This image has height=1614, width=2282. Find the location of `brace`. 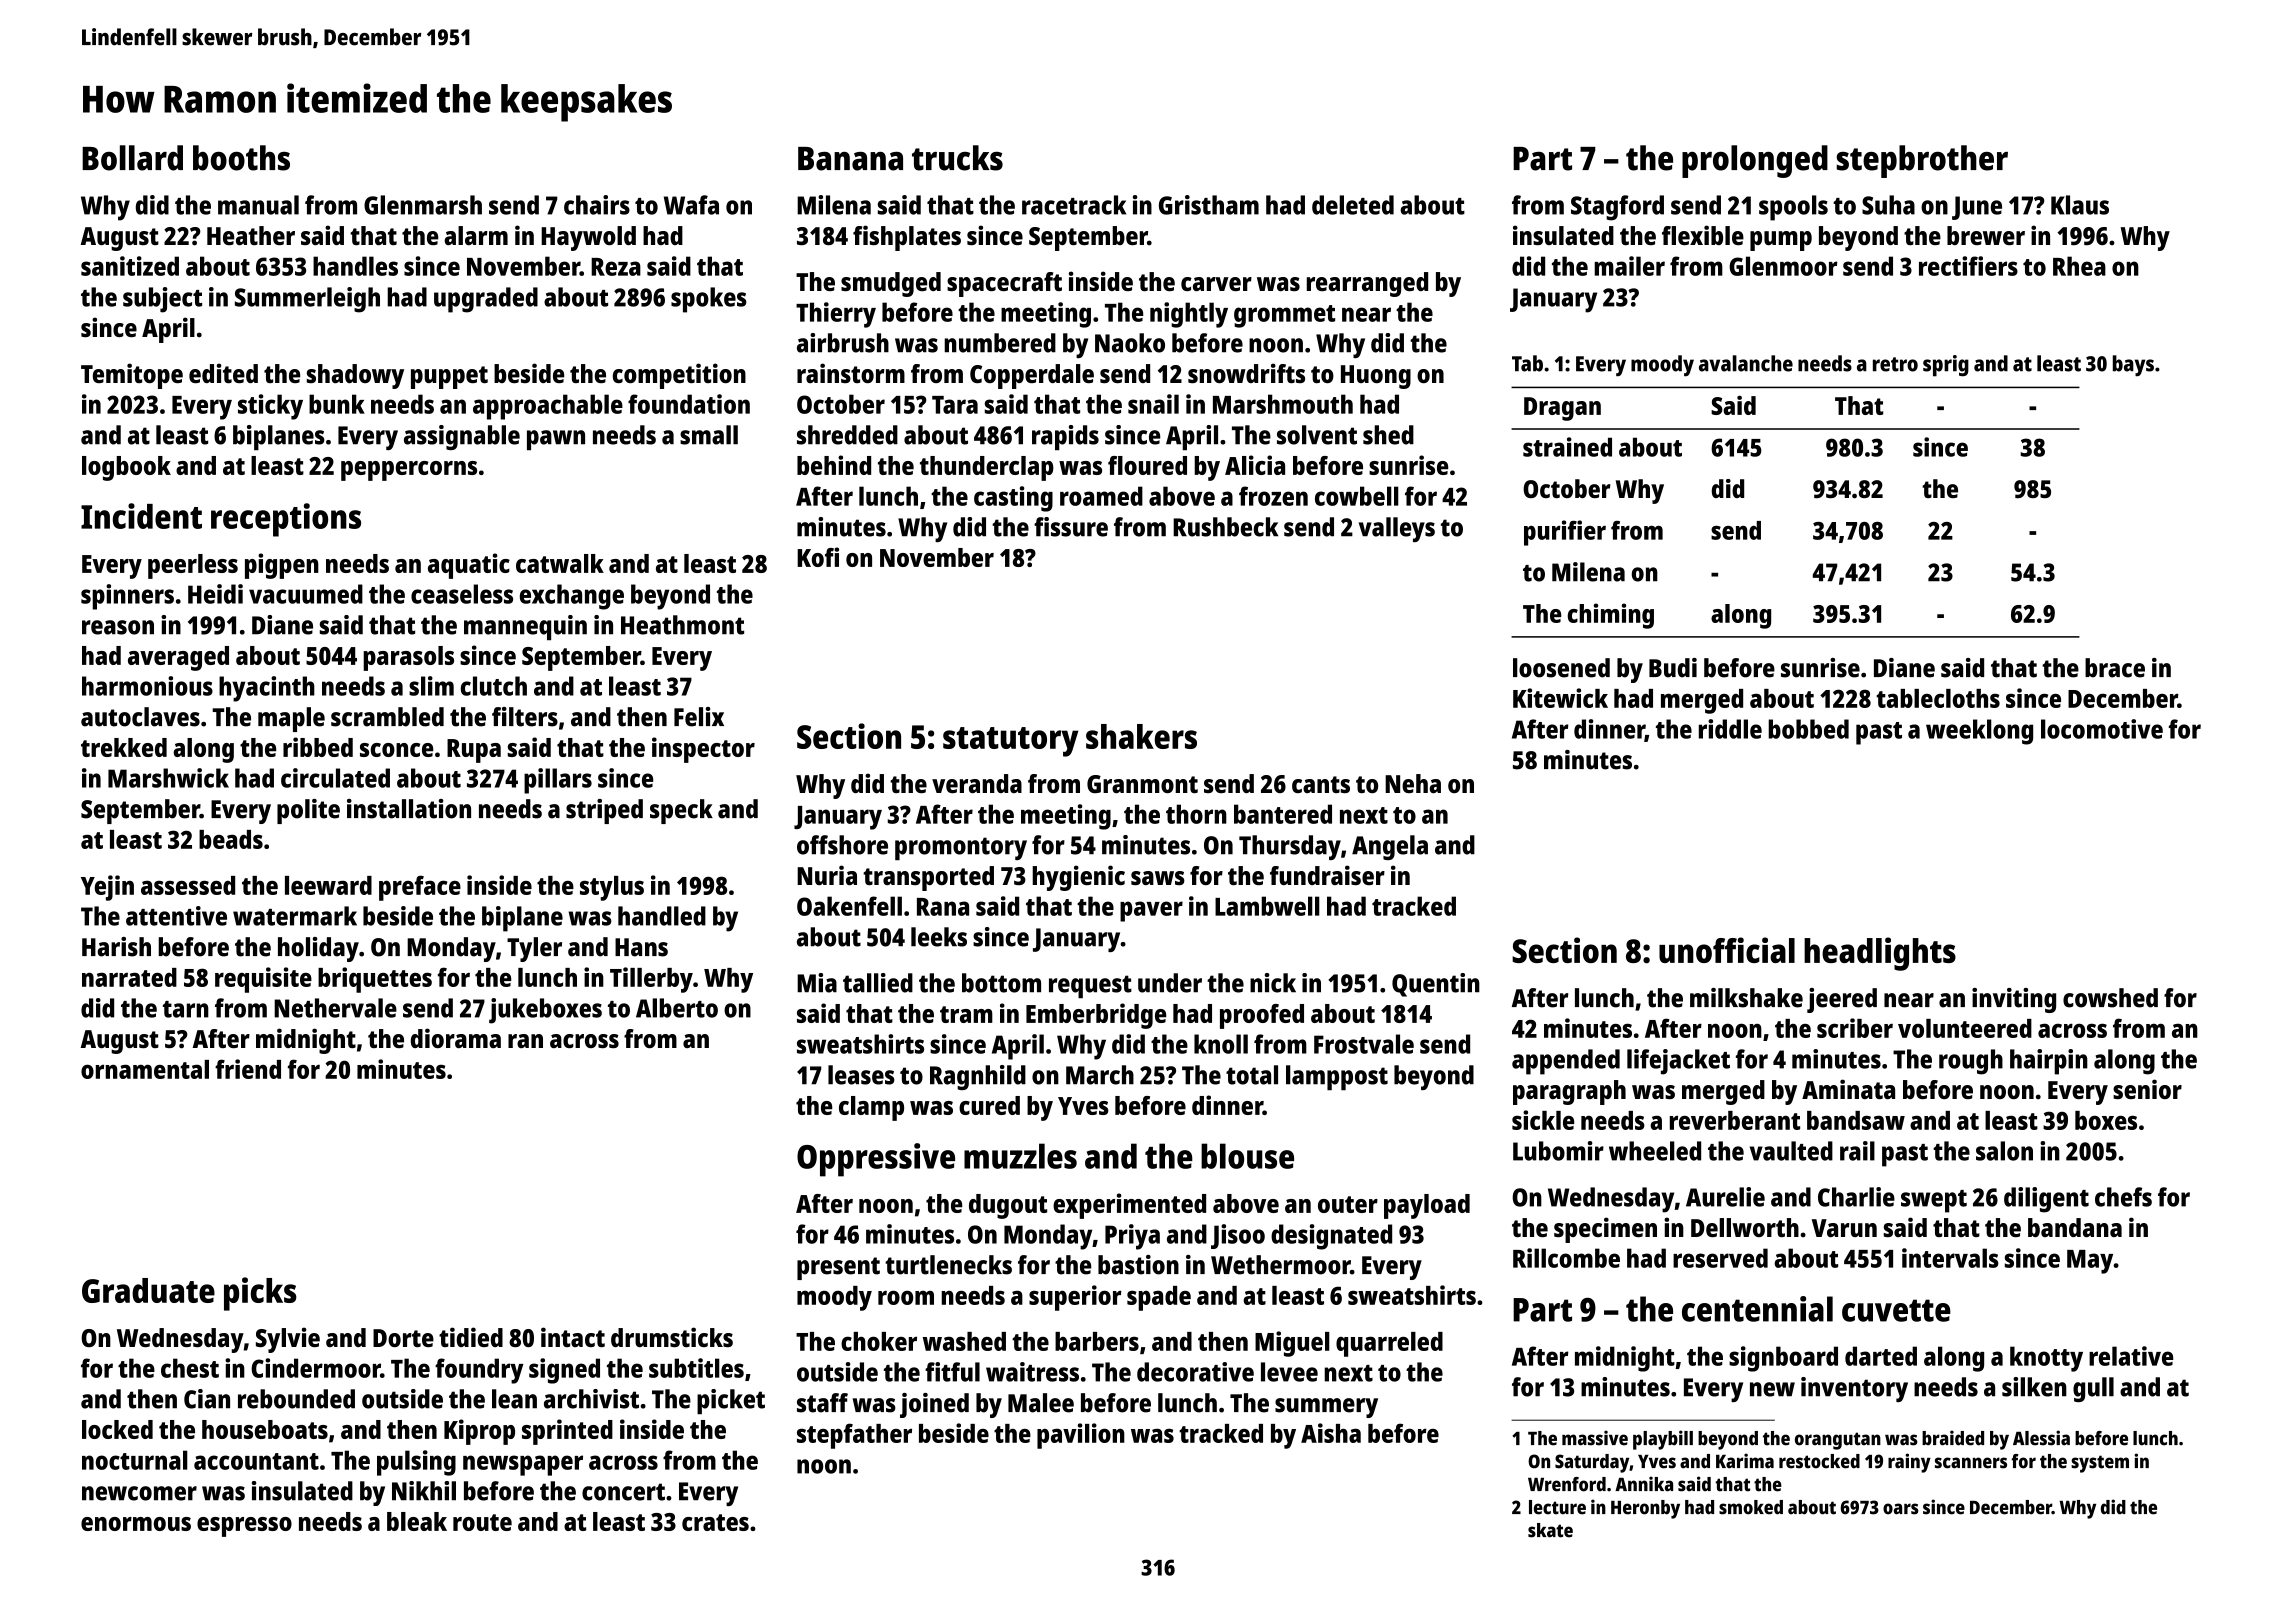

brace is located at coordinates (2115, 668).
